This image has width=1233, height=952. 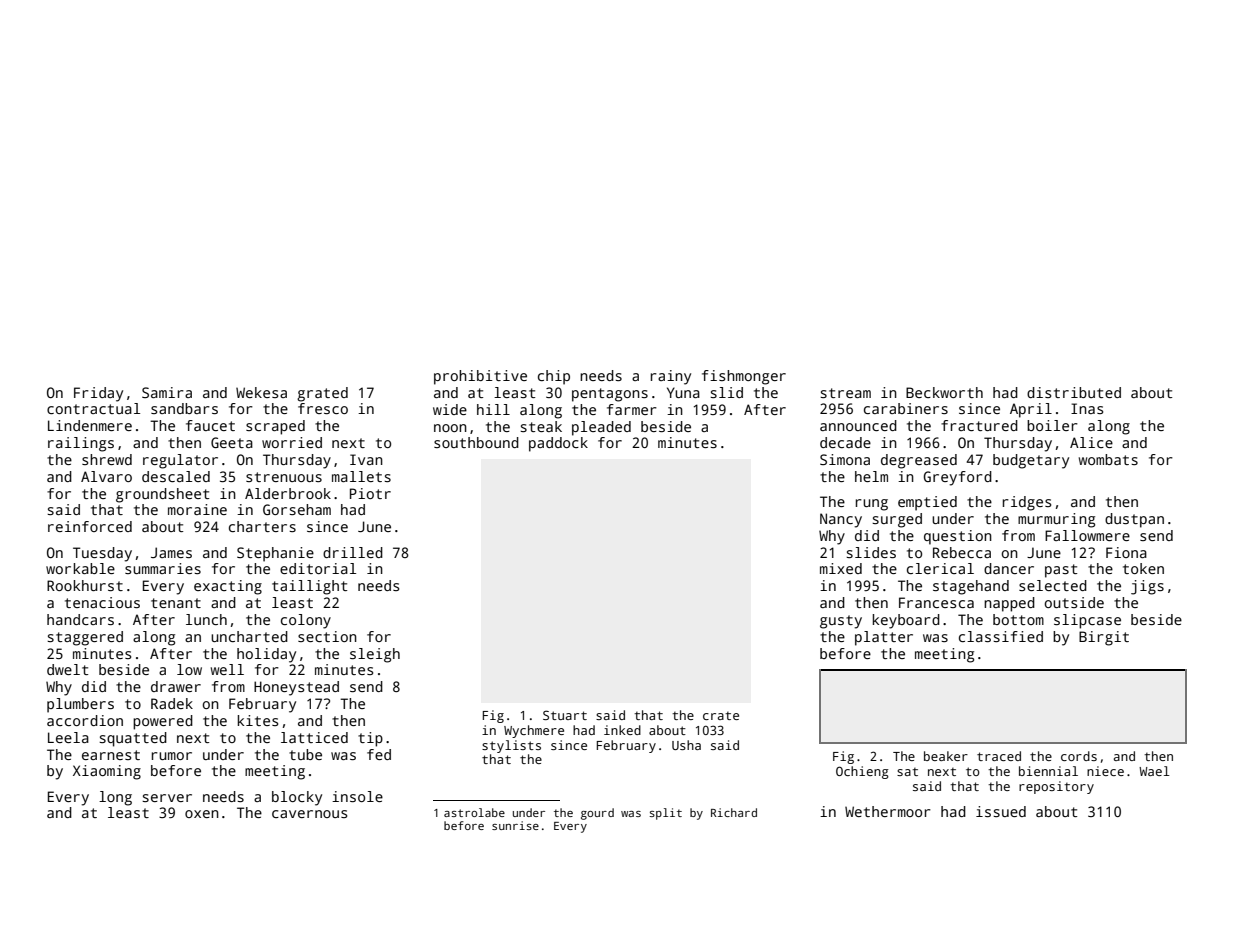 What do you see at coordinates (841, 568) in the image?
I see `mixed` at bounding box center [841, 568].
